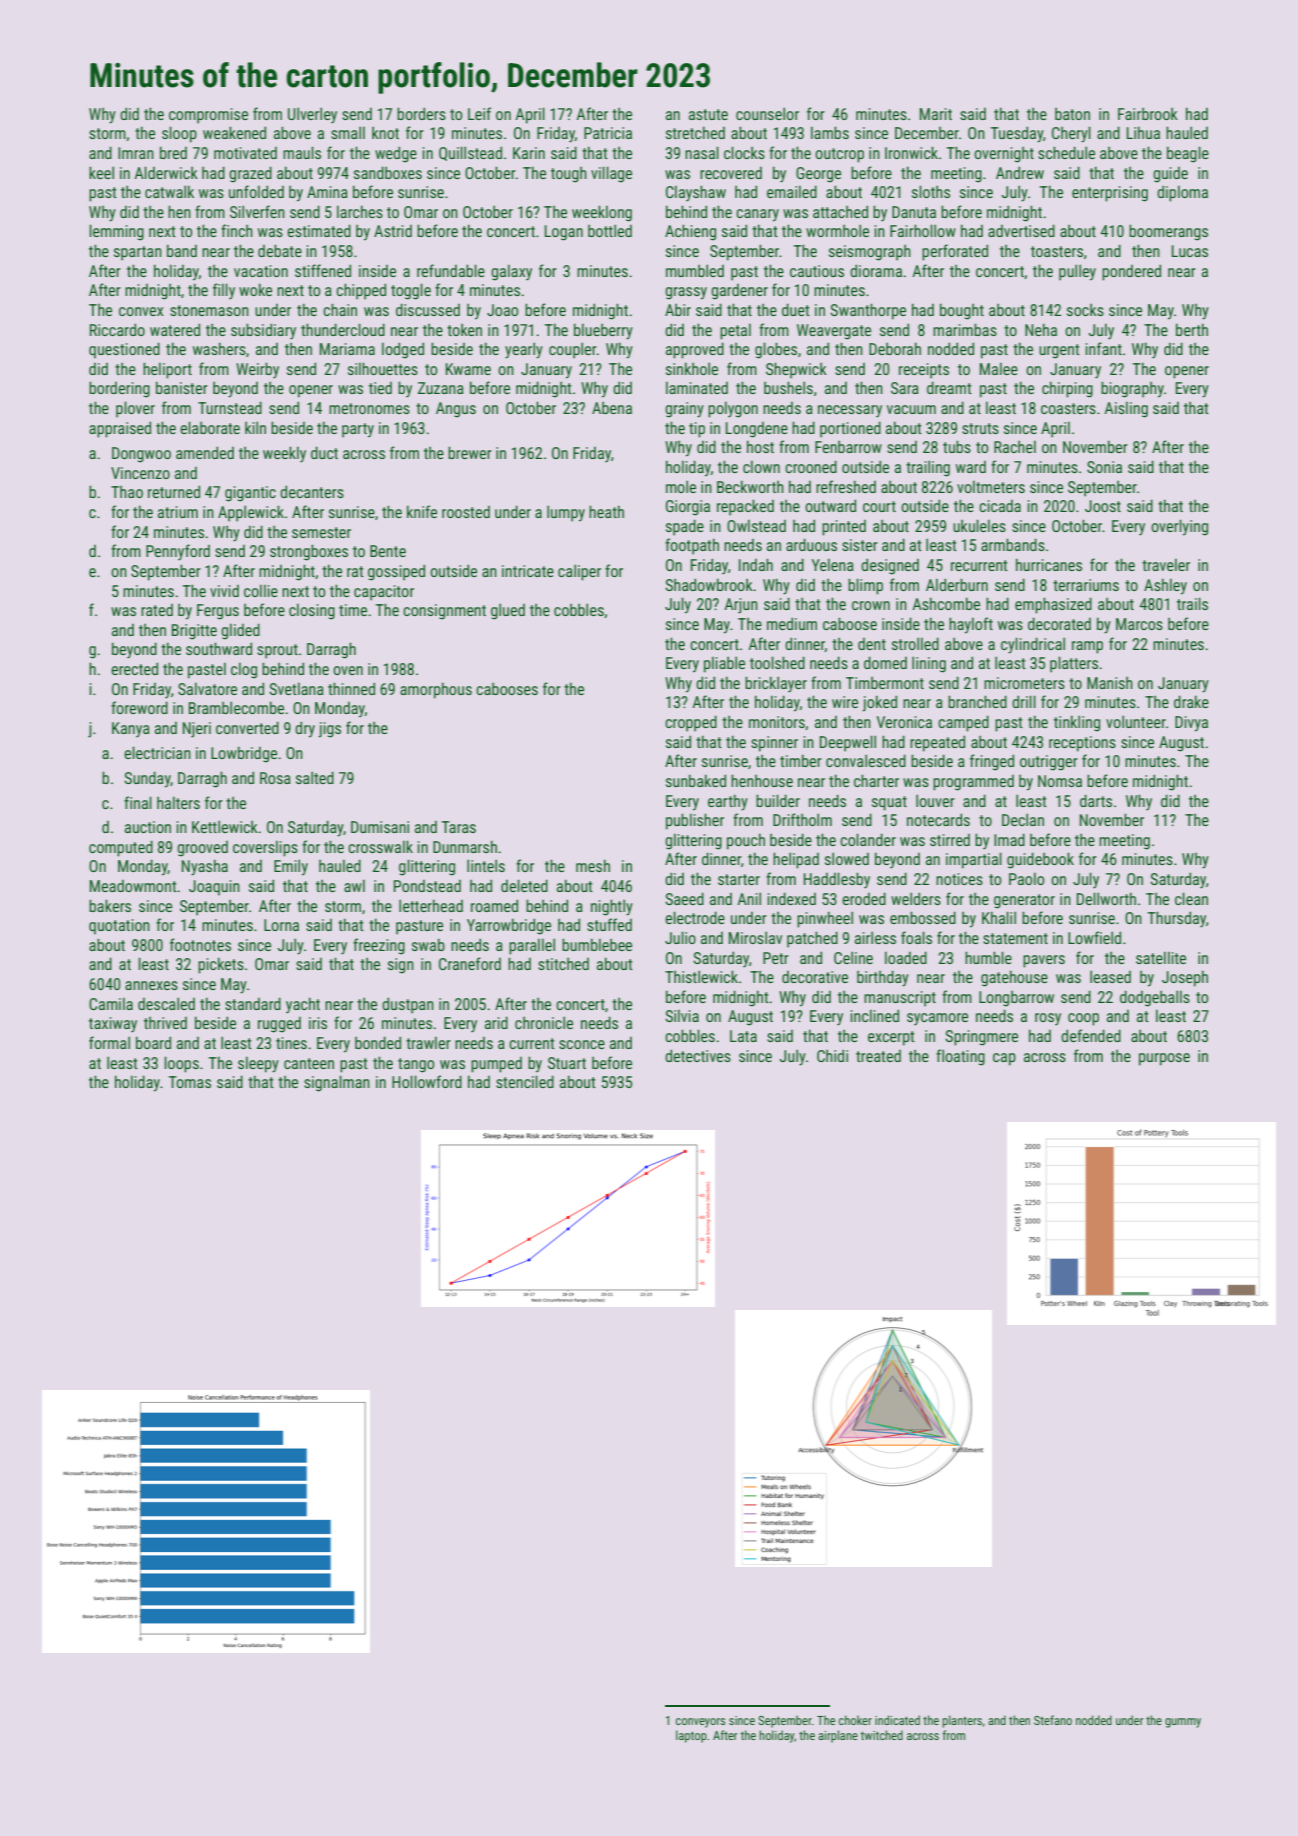 The width and height of the screenshot is (1298, 1836). Describe the element at coordinates (691, 1736) in the screenshot. I see `laptop` at that location.
